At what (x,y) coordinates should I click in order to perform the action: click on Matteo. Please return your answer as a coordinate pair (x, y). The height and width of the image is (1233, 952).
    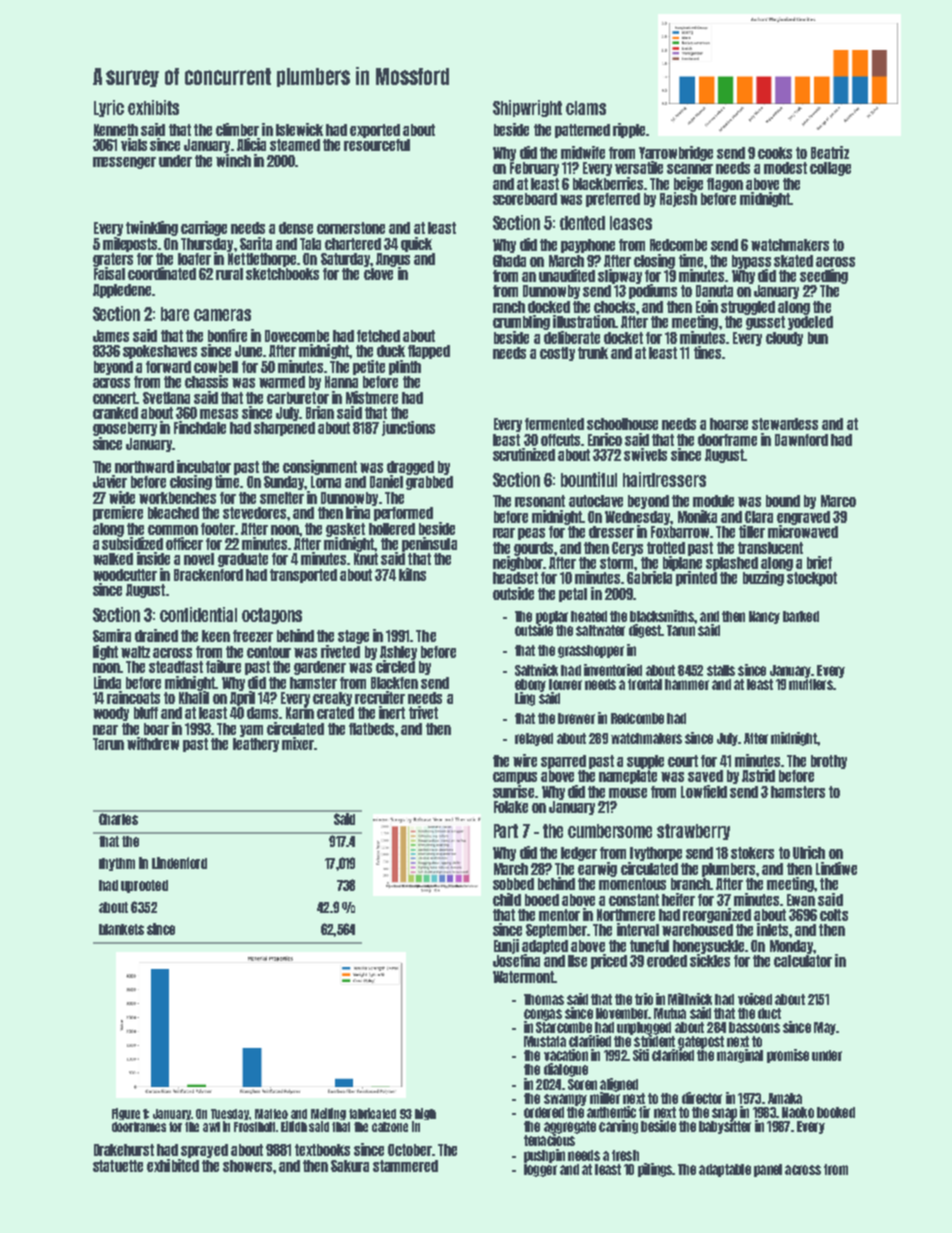
    Looking at the image, I should click on (271, 1114).
